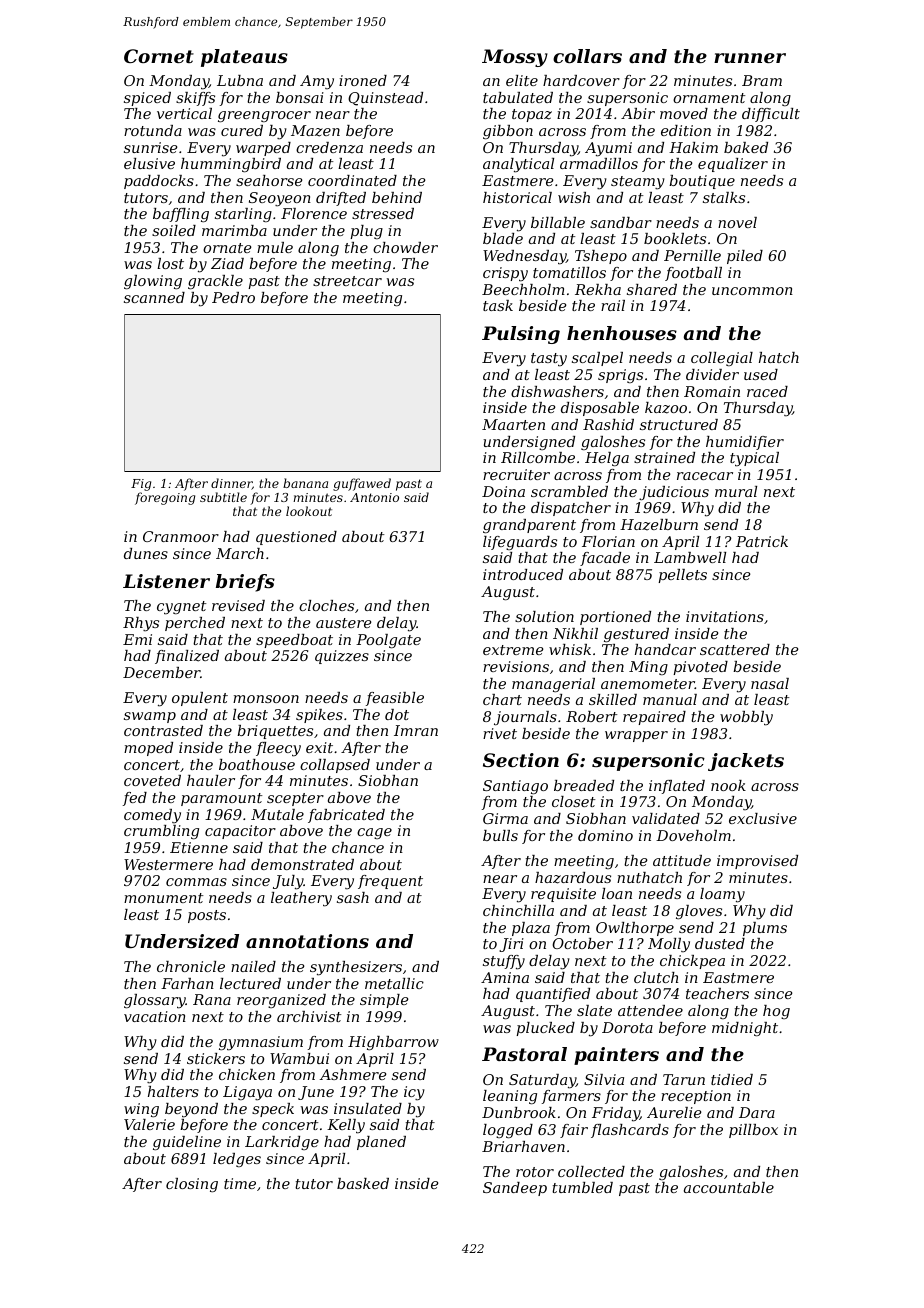  What do you see at coordinates (240, 1183) in the image?
I see `time` at bounding box center [240, 1183].
